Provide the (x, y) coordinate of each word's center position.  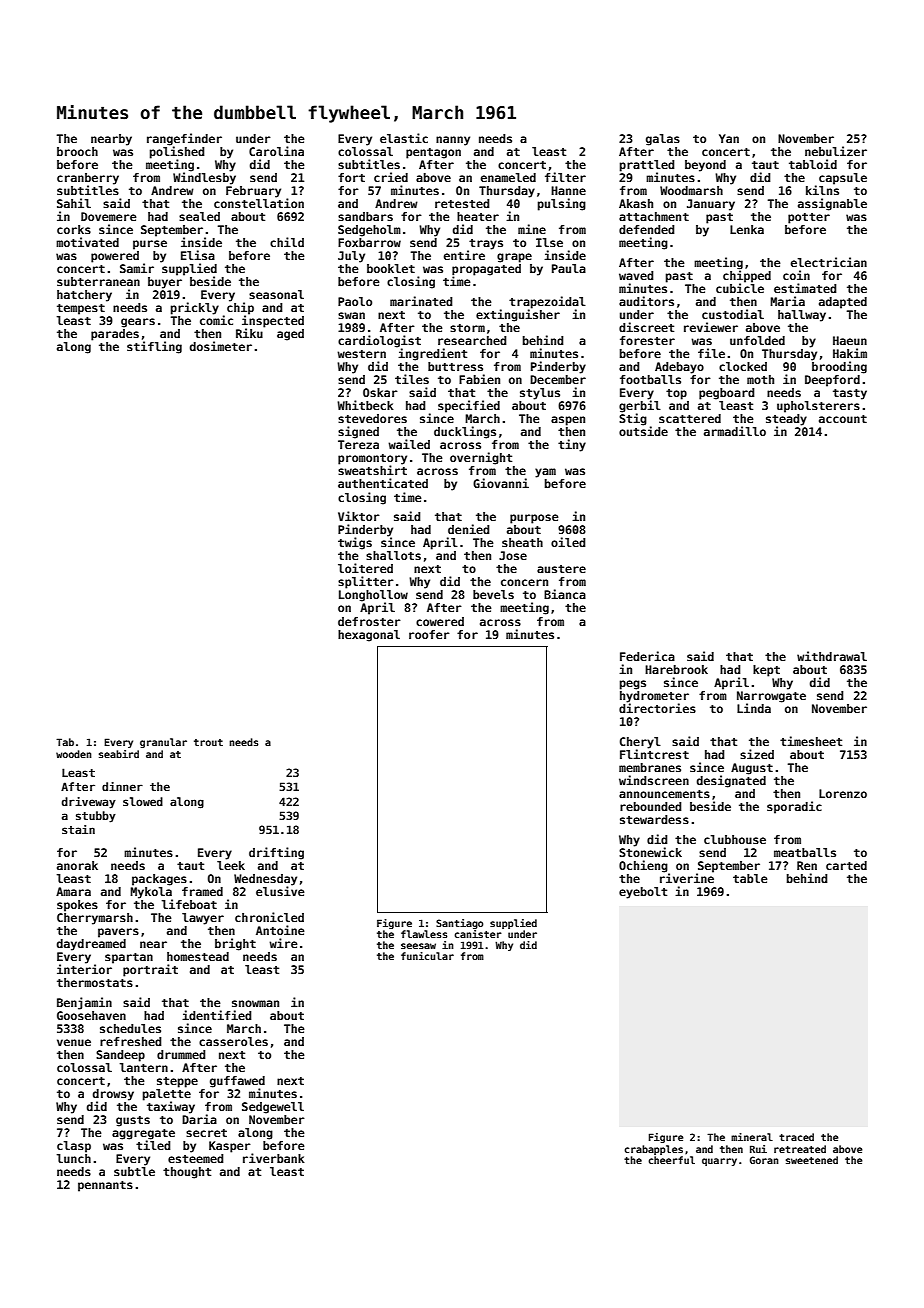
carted (846, 865)
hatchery (84, 296)
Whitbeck (365, 405)
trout (208, 742)
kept (766, 671)
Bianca (565, 594)
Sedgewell (273, 1108)
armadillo (735, 431)
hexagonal (369, 636)
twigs (355, 543)
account (843, 419)
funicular (427, 956)
